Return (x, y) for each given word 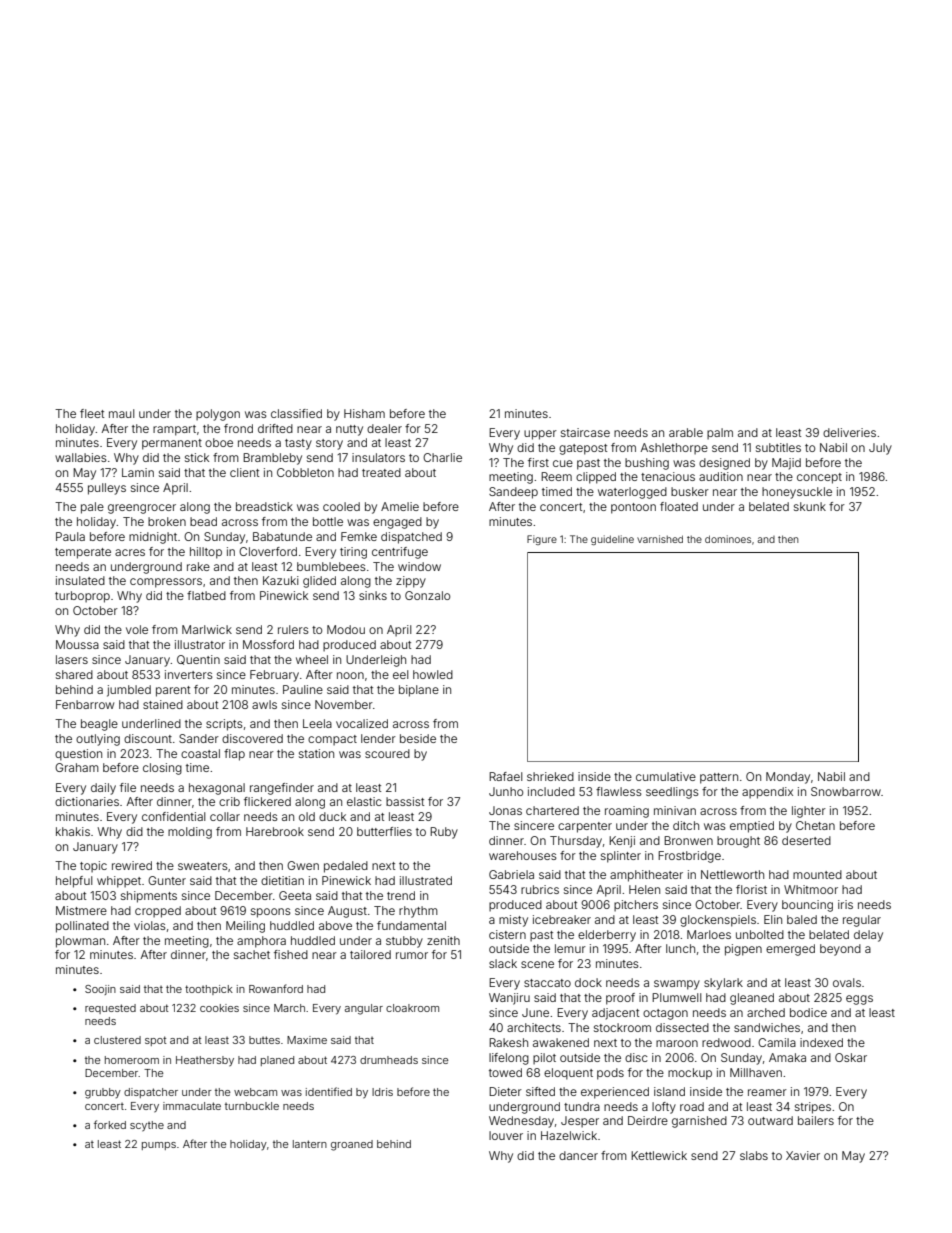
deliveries (849, 432)
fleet (92, 413)
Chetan (815, 825)
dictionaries (87, 801)
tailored (370, 954)
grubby (103, 1093)
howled (433, 674)
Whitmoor (811, 889)
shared (74, 674)
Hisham (364, 413)
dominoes (728, 539)
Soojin (100, 990)
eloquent (568, 1074)
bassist (405, 801)
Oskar (851, 1057)
